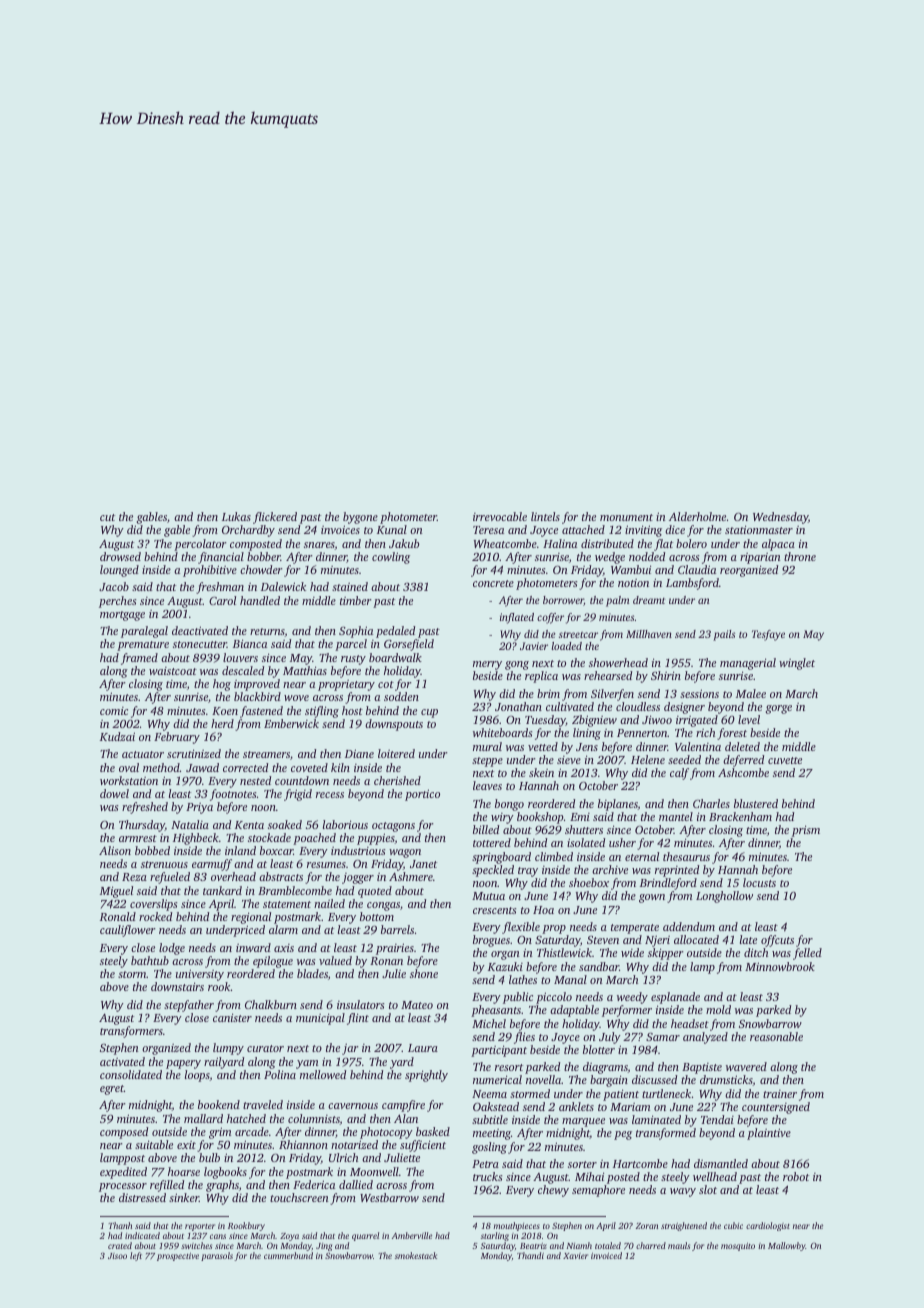 The width and height of the screenshot is (924, 1308). I want to click on sinker, so click(184, 1197).
